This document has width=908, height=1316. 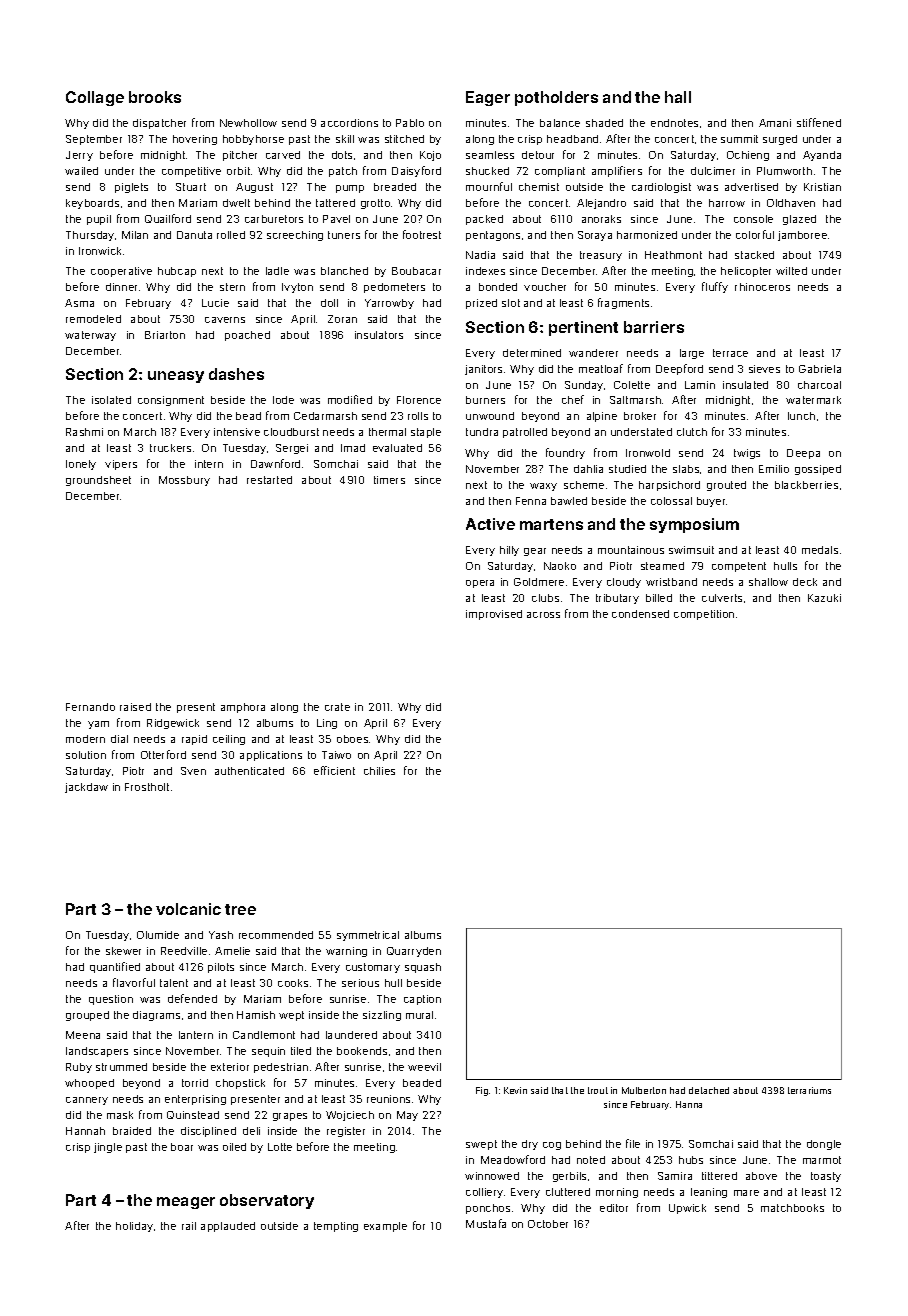 I want to click on yam, so click(x=98, y=725).
